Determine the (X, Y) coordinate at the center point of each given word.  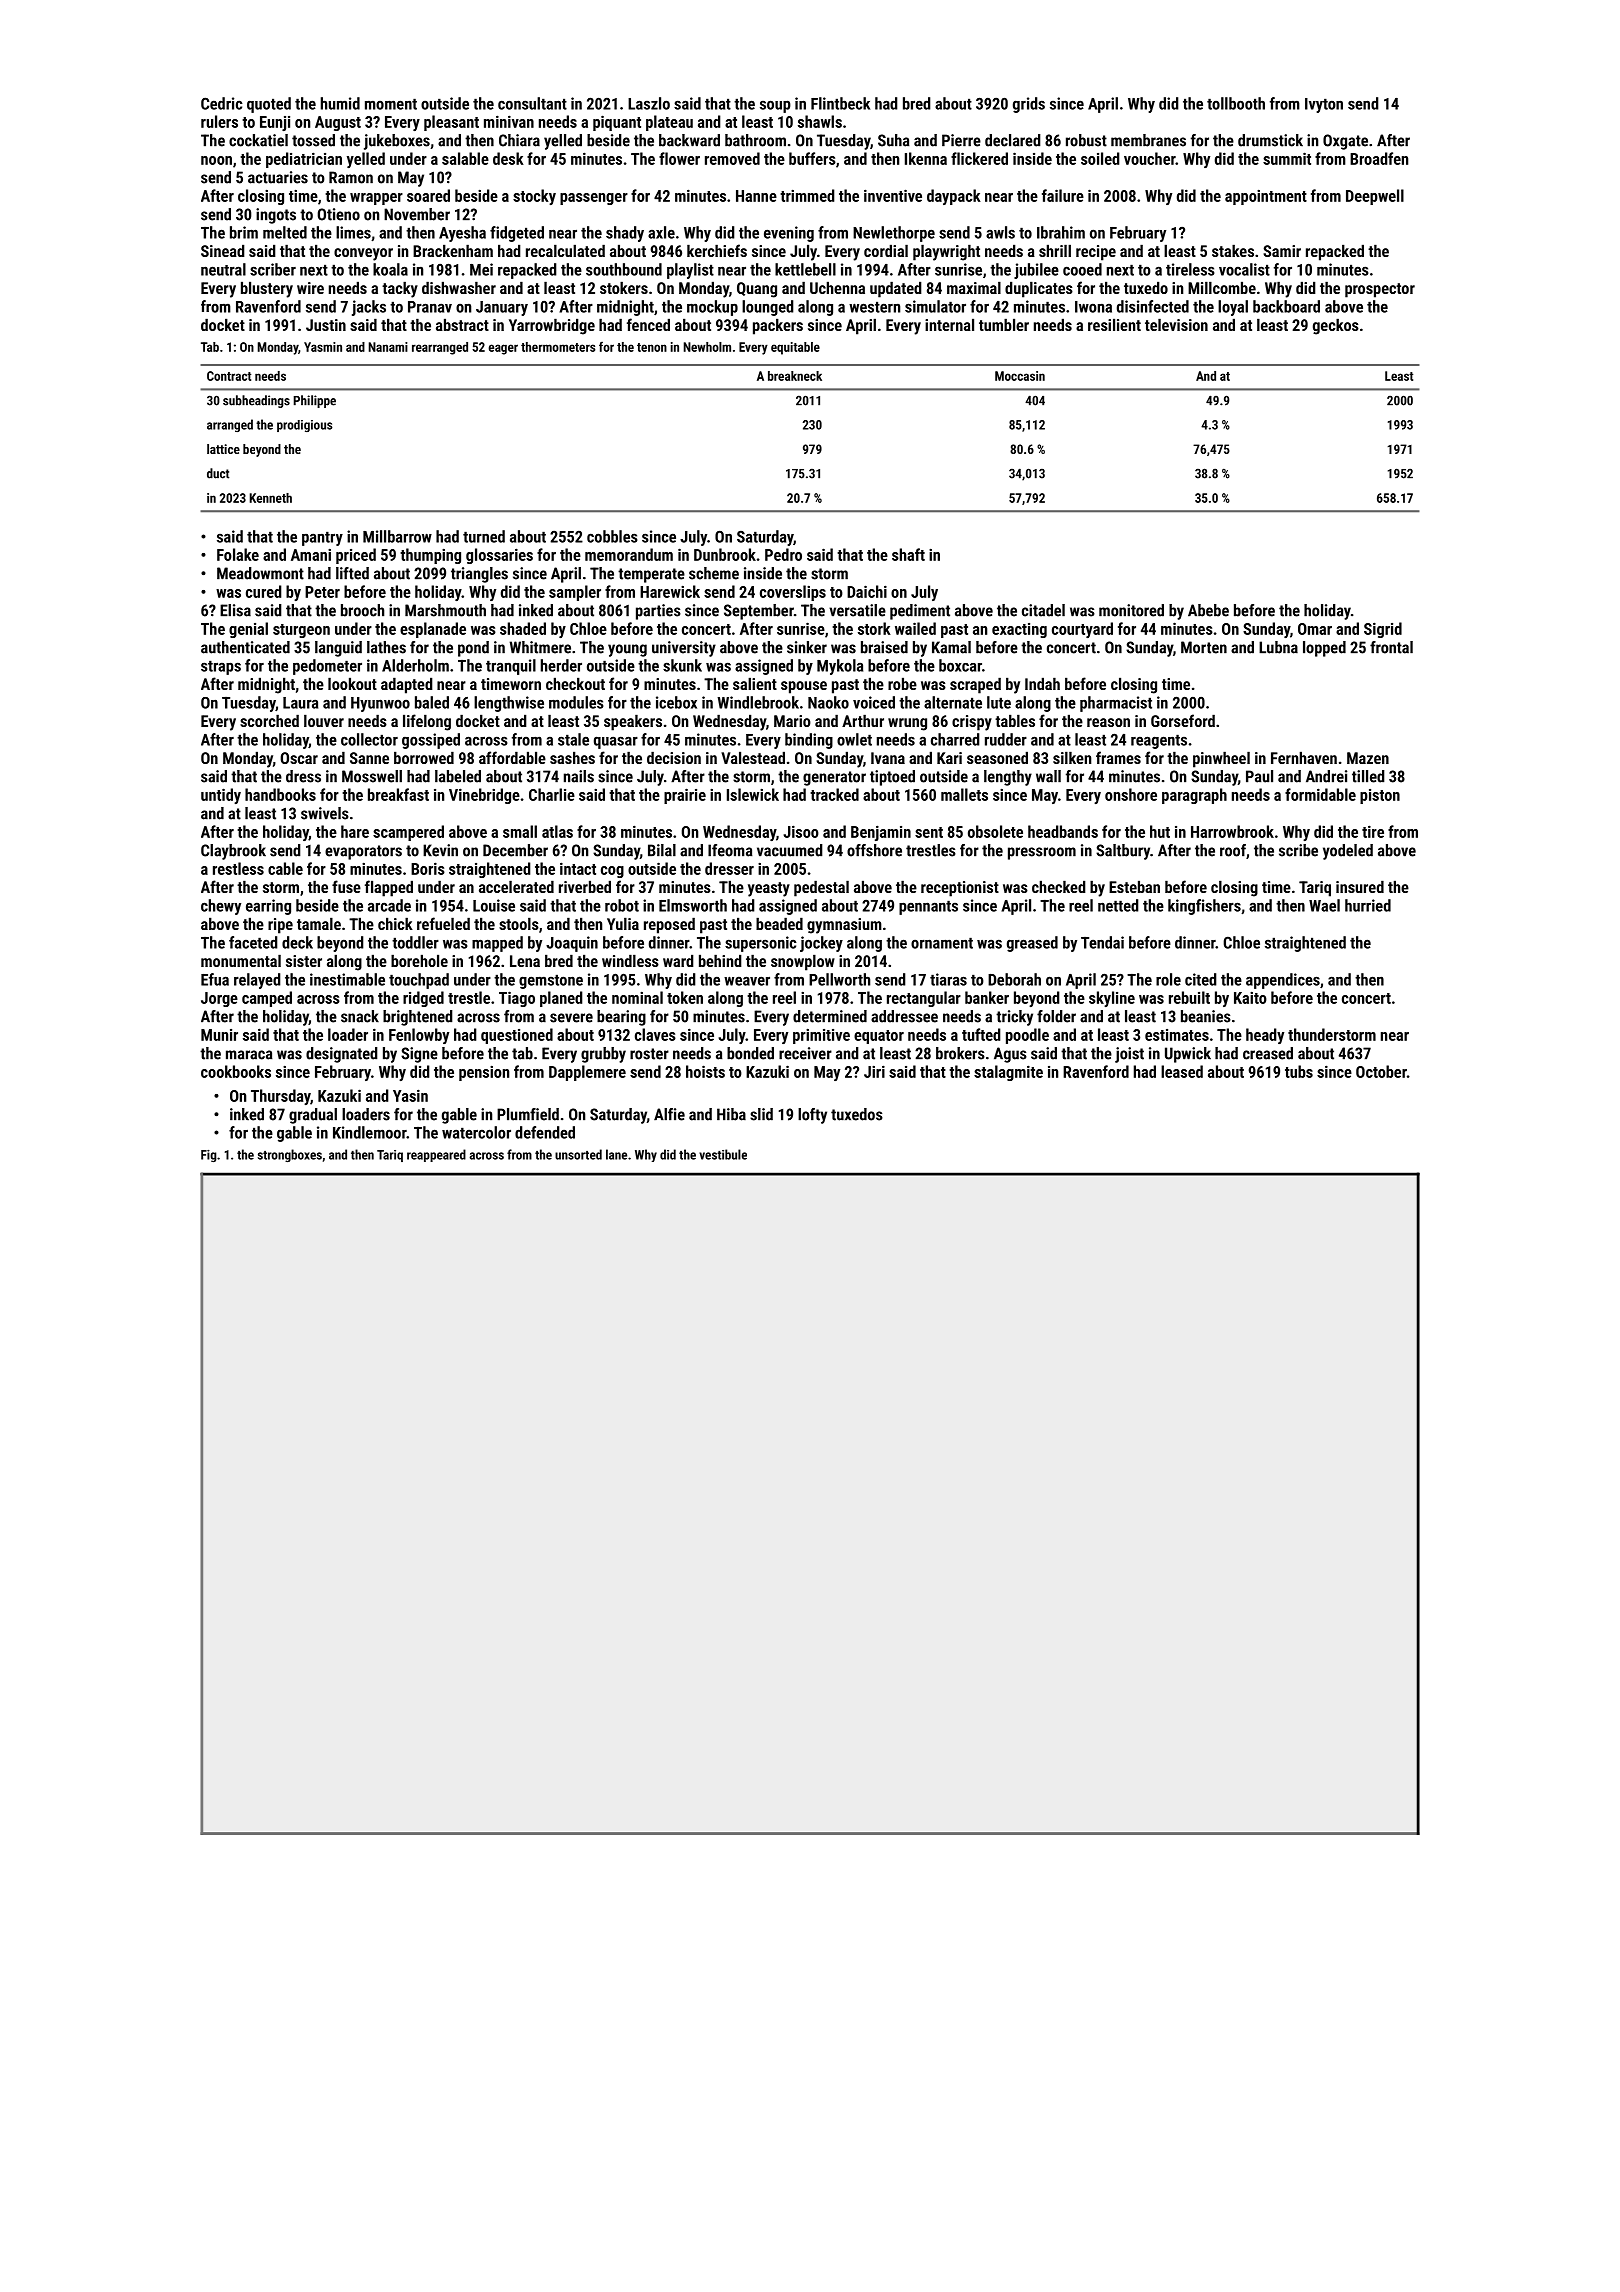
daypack (954, 197)
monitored (1131, 610)
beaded (779, 923)
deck (297, 942)
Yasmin (323, 347)
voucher (1150, 158)
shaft (908, 554)
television (1176, 324)
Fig (208, 1156)
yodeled (1348, 852)
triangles (479, 575)
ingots (276, 216)
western (874, 307)
